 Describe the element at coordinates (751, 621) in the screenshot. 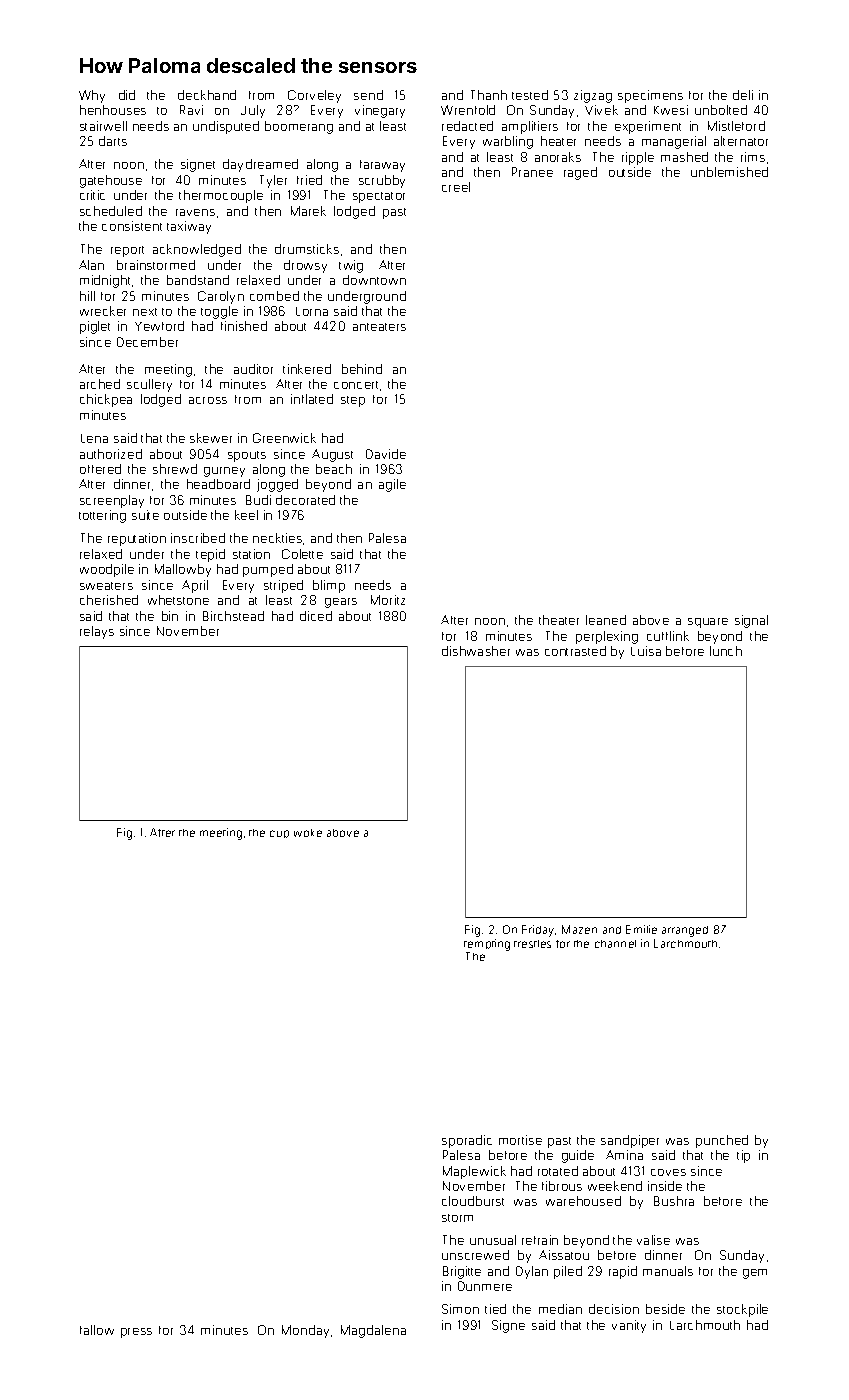

I see `signal` at that location.
